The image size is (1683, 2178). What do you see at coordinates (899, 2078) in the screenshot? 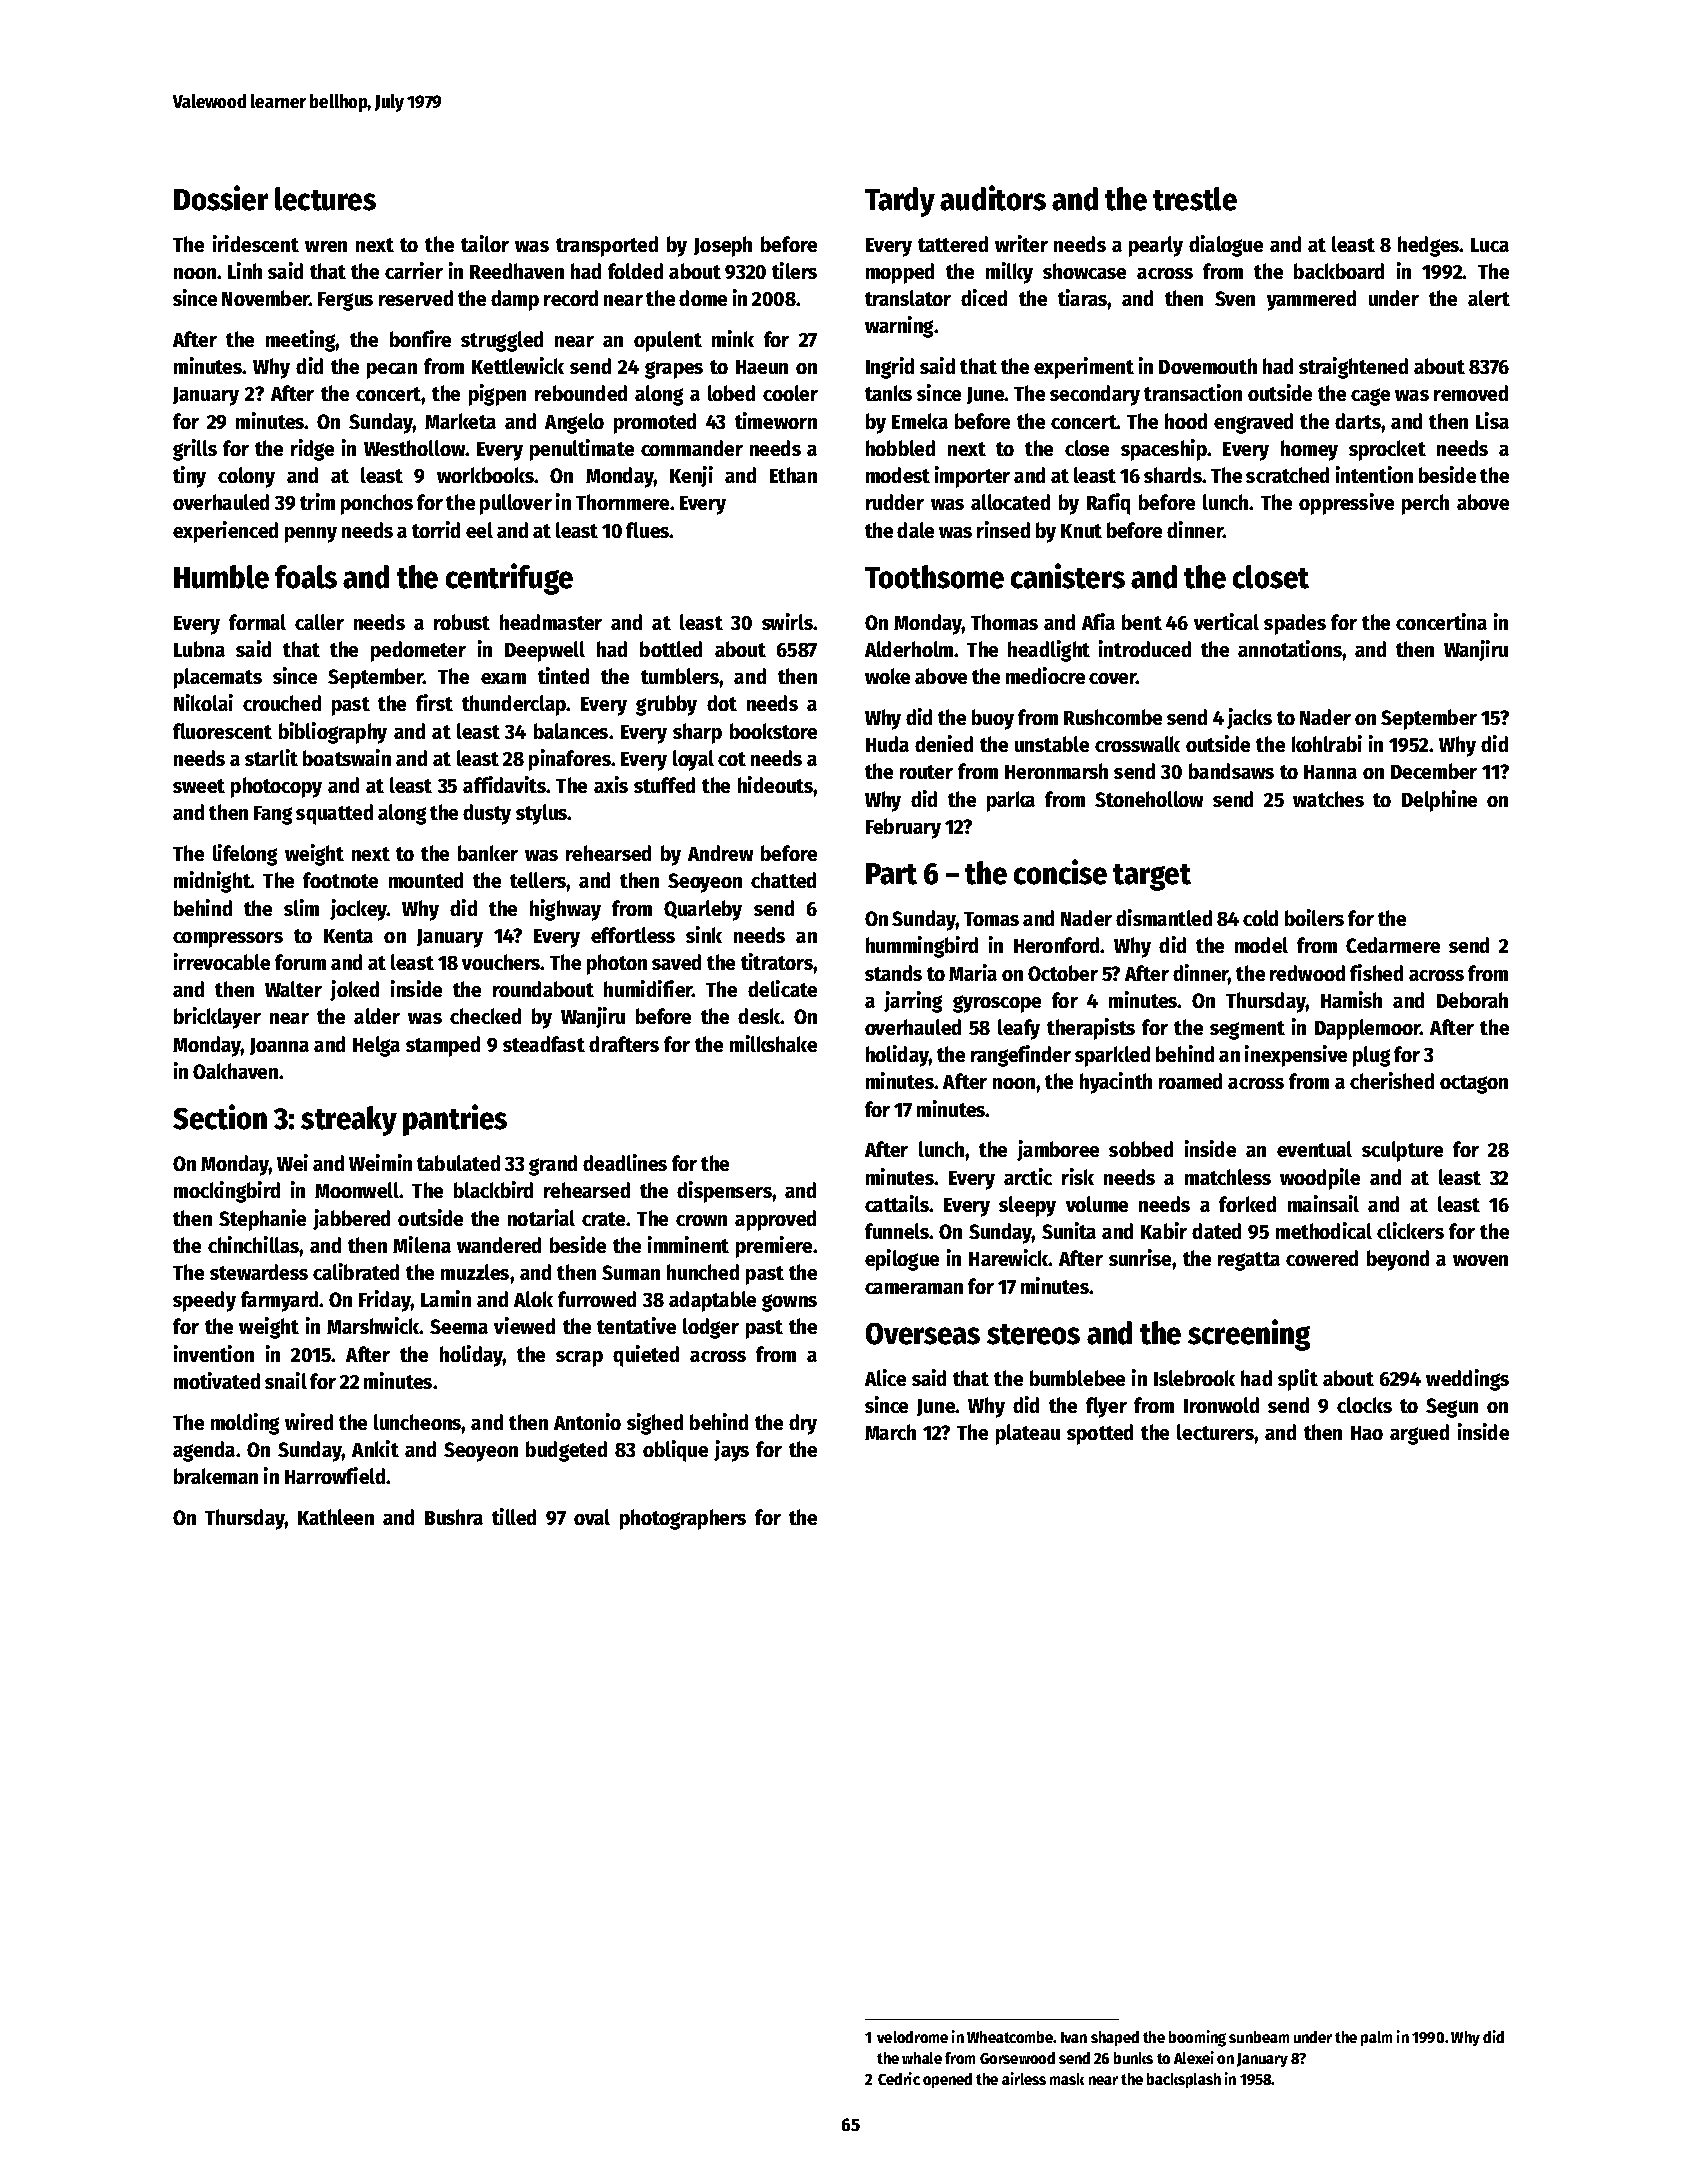
I see `Cedric` at bounding box center [899, 2078].
